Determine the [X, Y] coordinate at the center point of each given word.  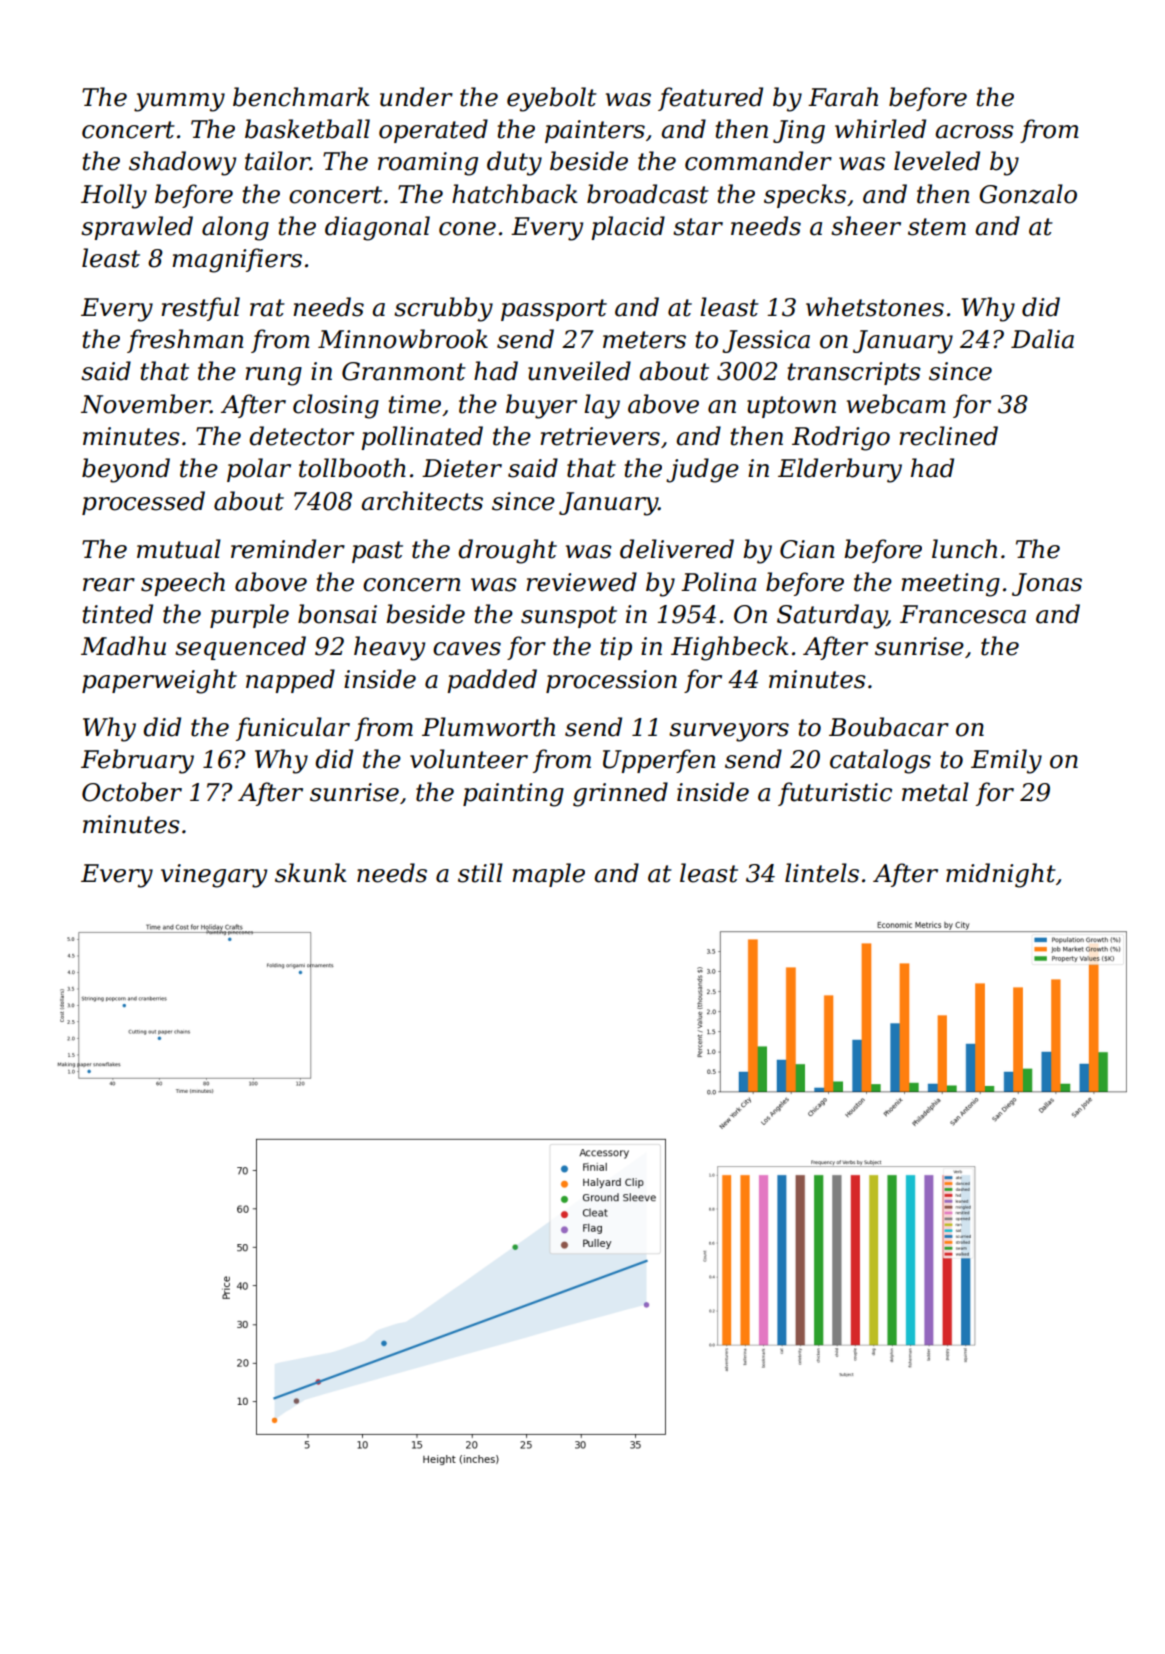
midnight [1001, 875]
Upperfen [659, 761]
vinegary [214, 876]
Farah [843, 97]
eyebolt [552, 99]
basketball [307, 129]
